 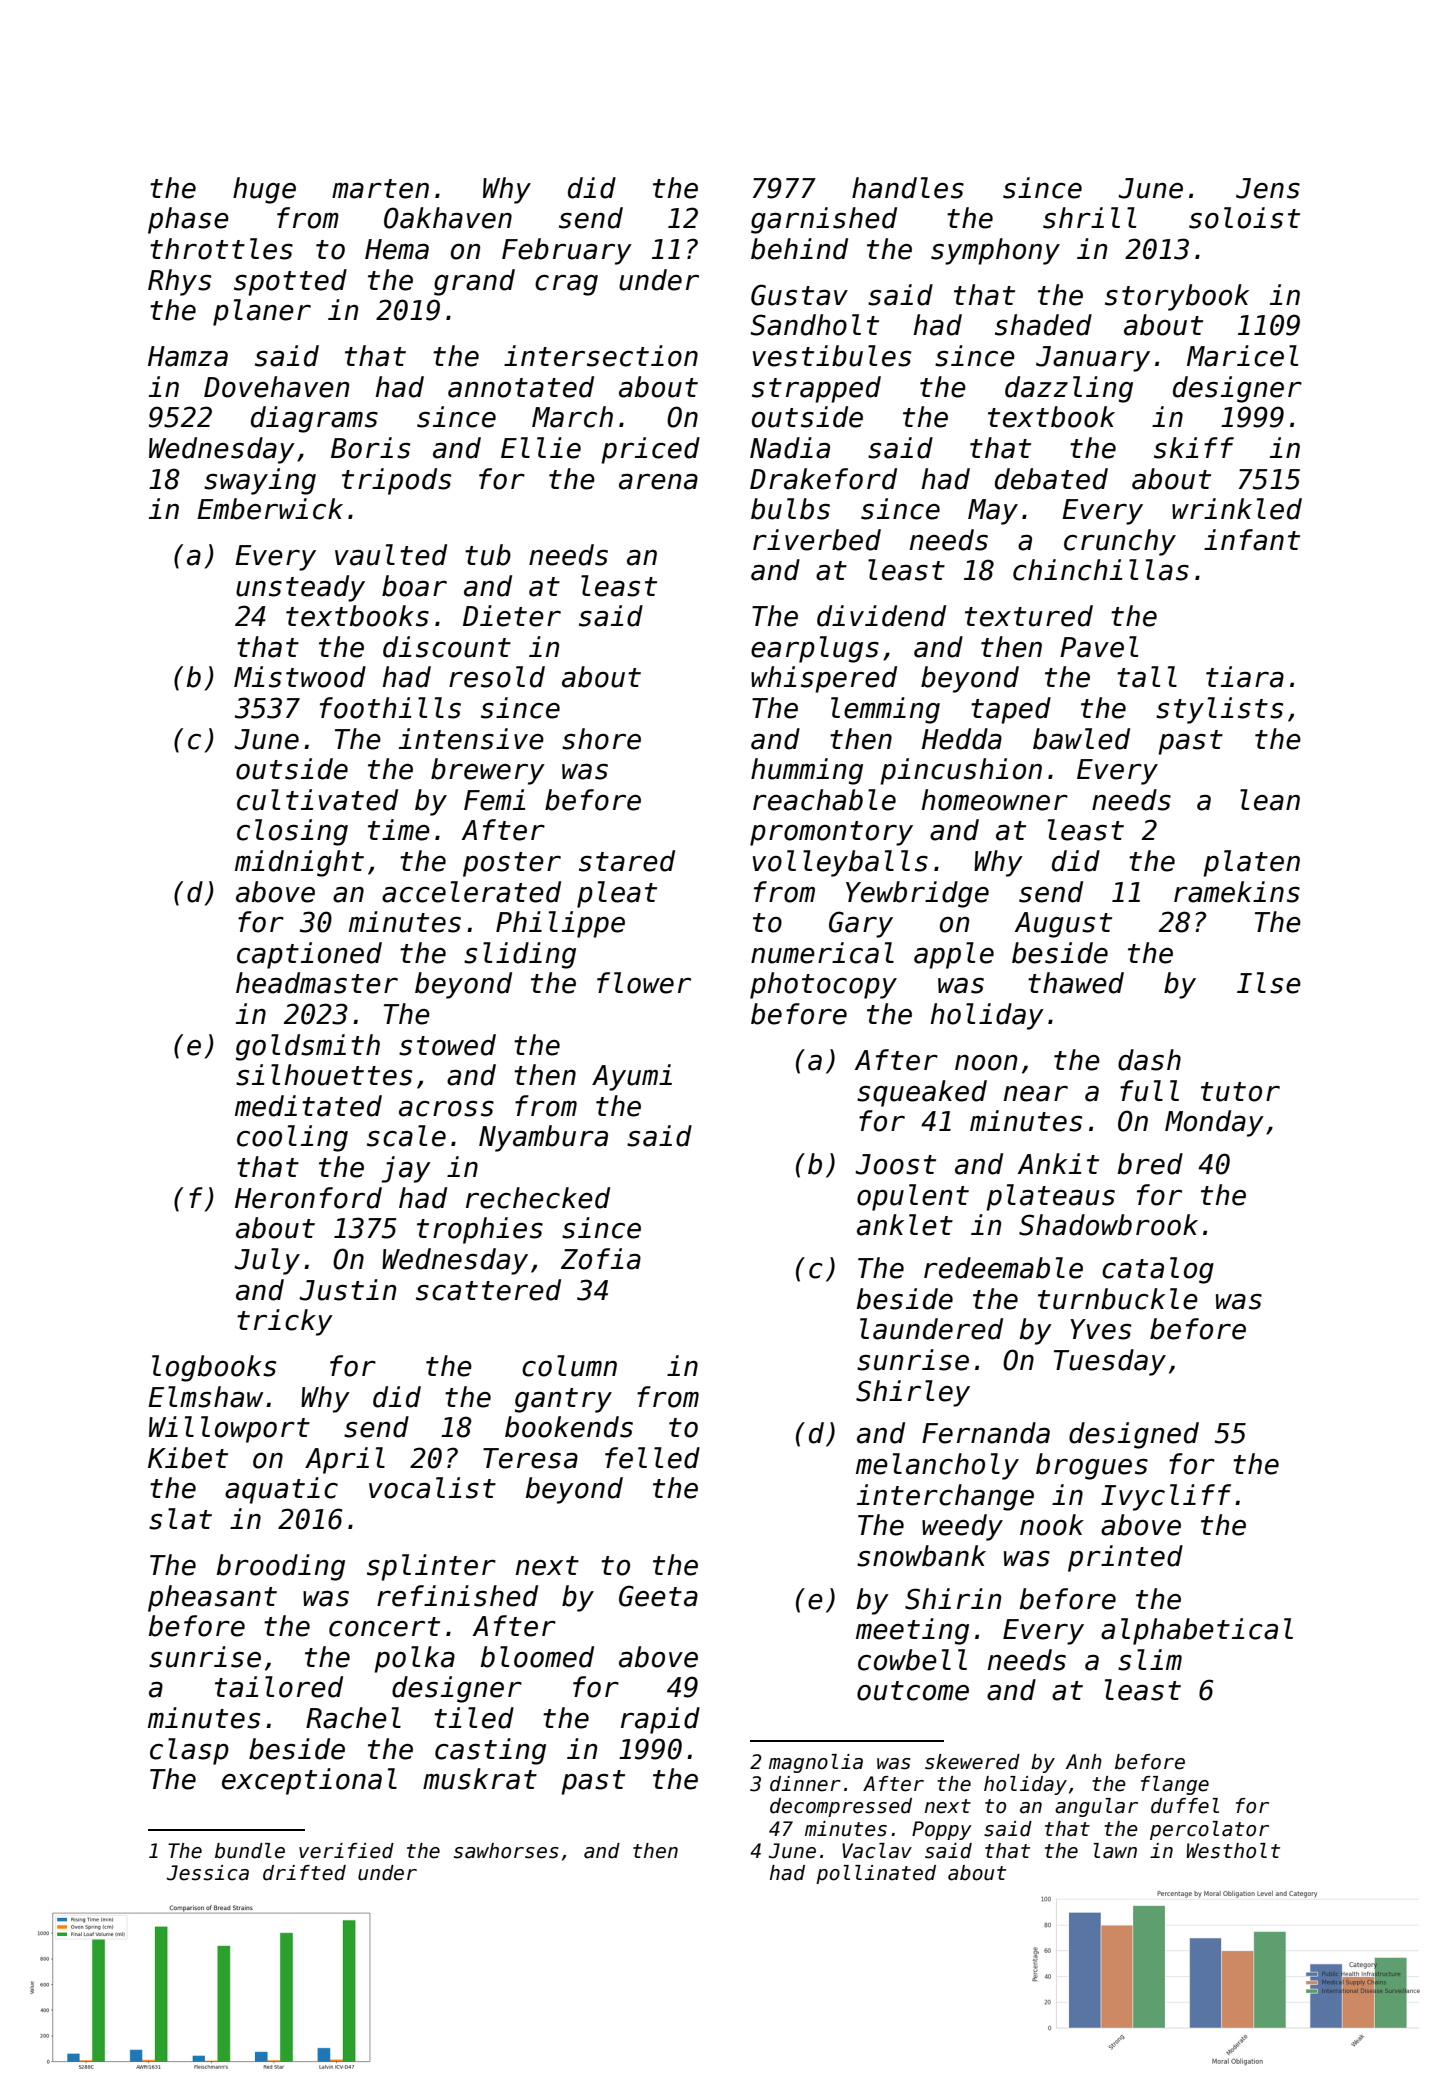 I want to click on Ivycliff, so click(x=1166, y=1497).
